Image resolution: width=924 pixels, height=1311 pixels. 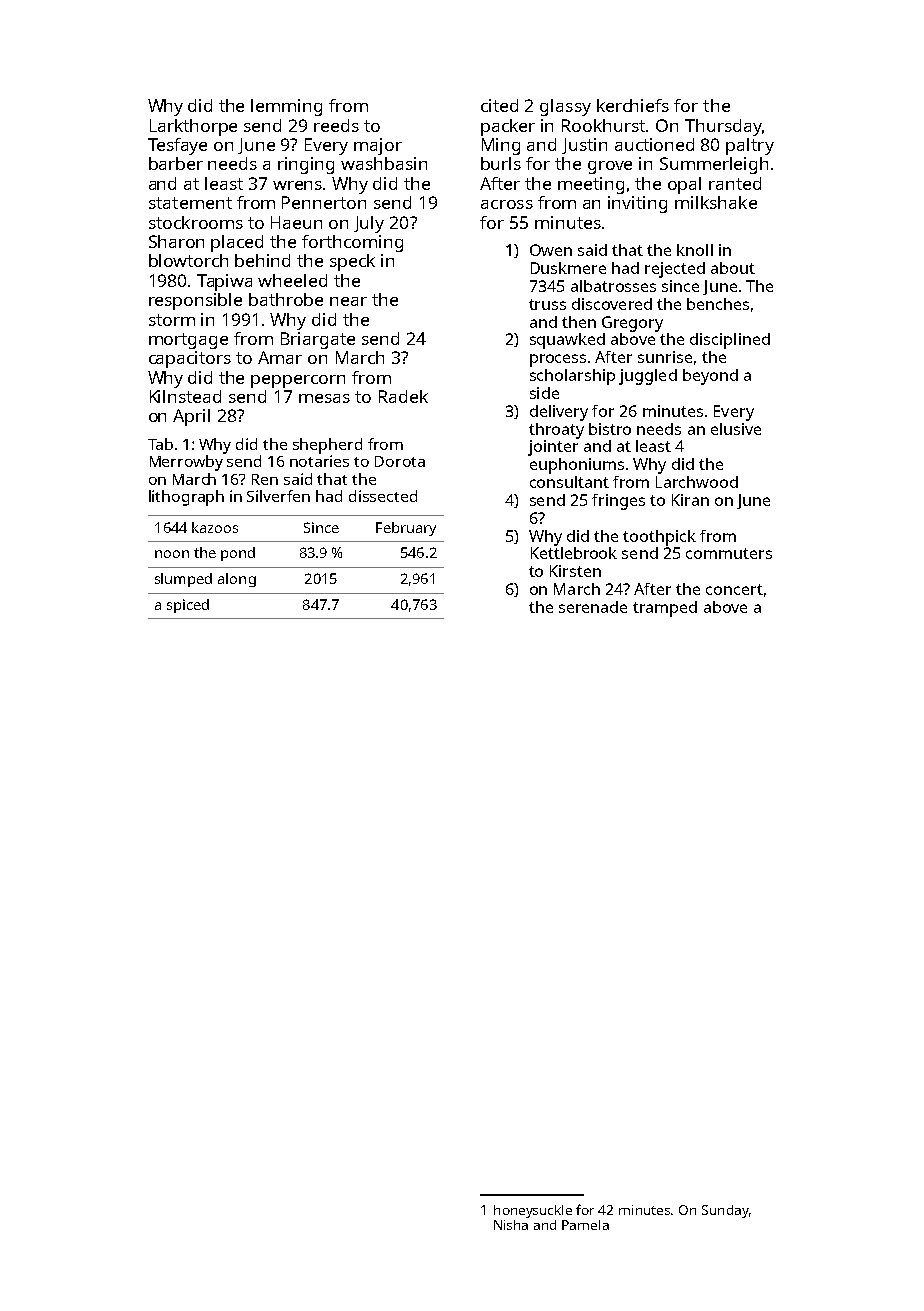 I want to click on serenade, so click(x=593, y=607).
